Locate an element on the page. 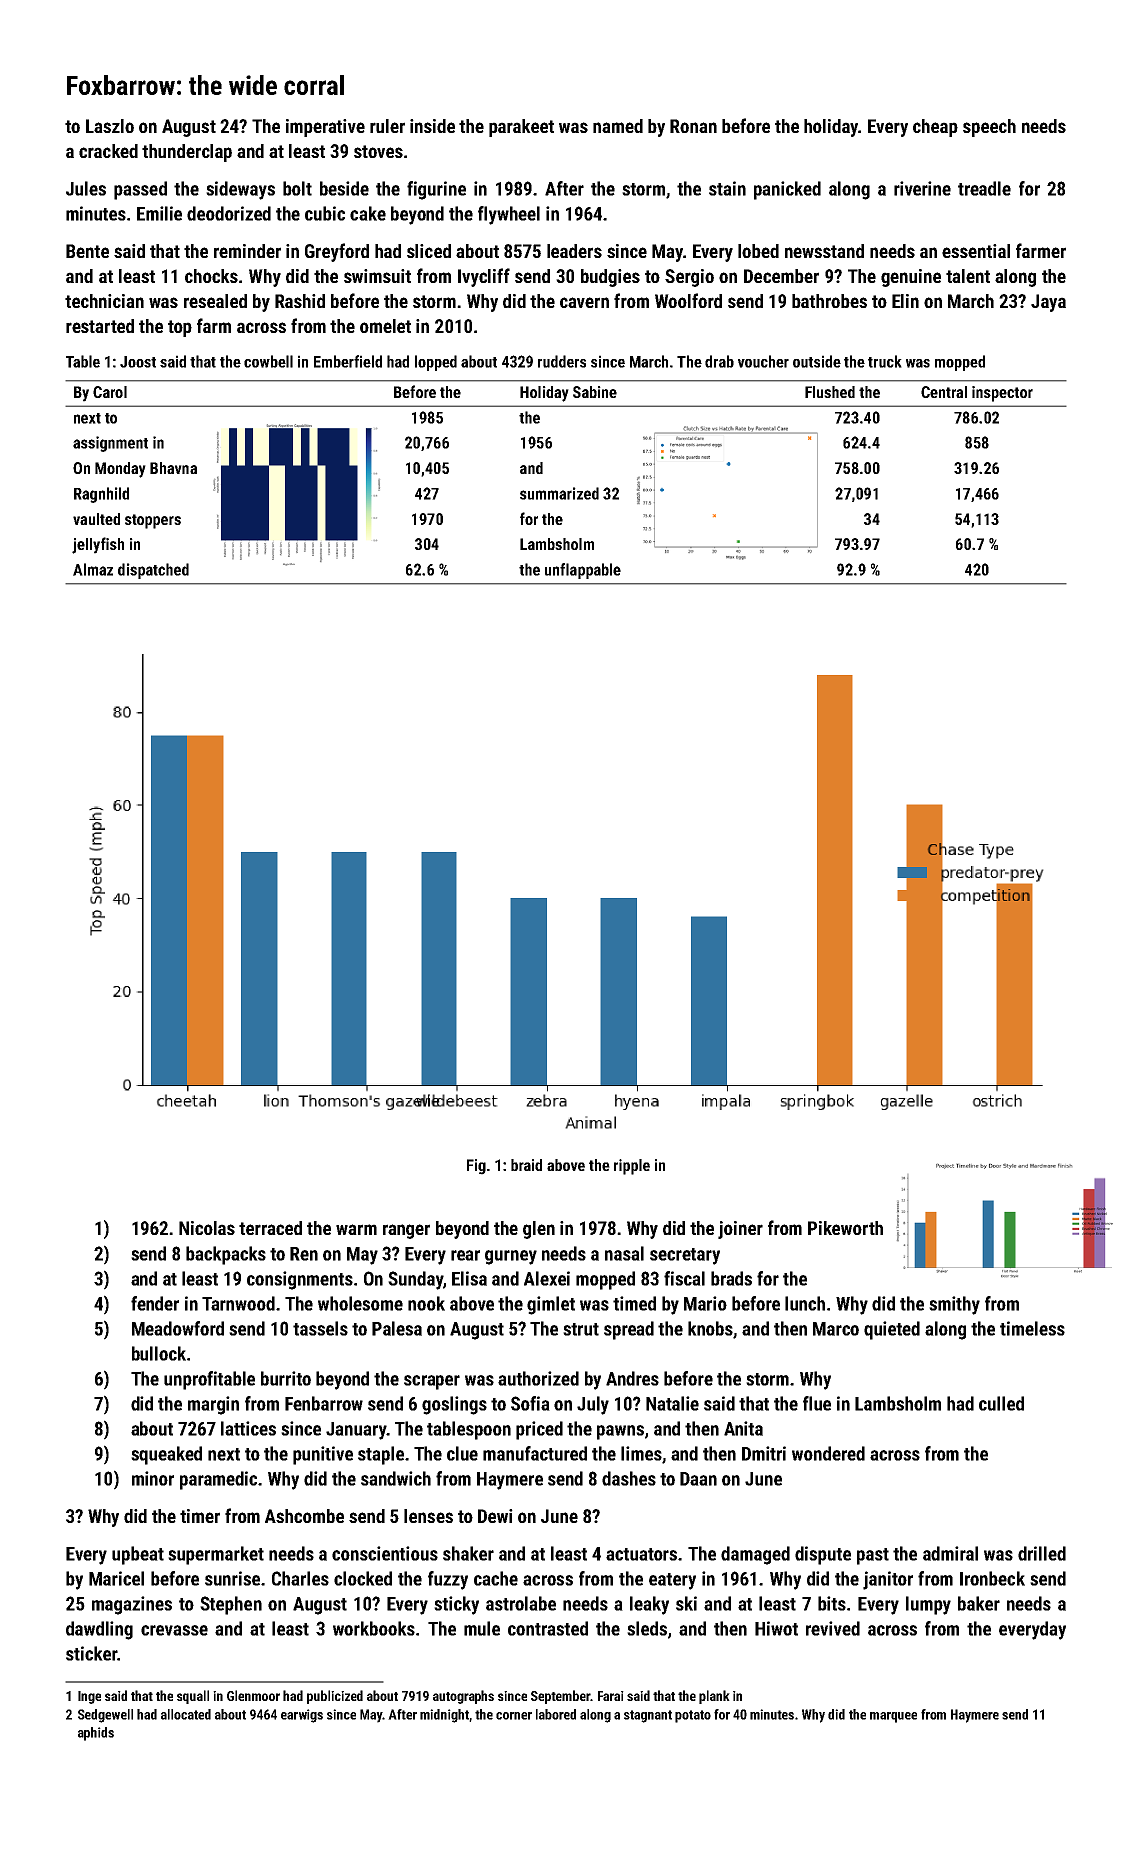  Nicolas is located at coordinates (207, 1228).
